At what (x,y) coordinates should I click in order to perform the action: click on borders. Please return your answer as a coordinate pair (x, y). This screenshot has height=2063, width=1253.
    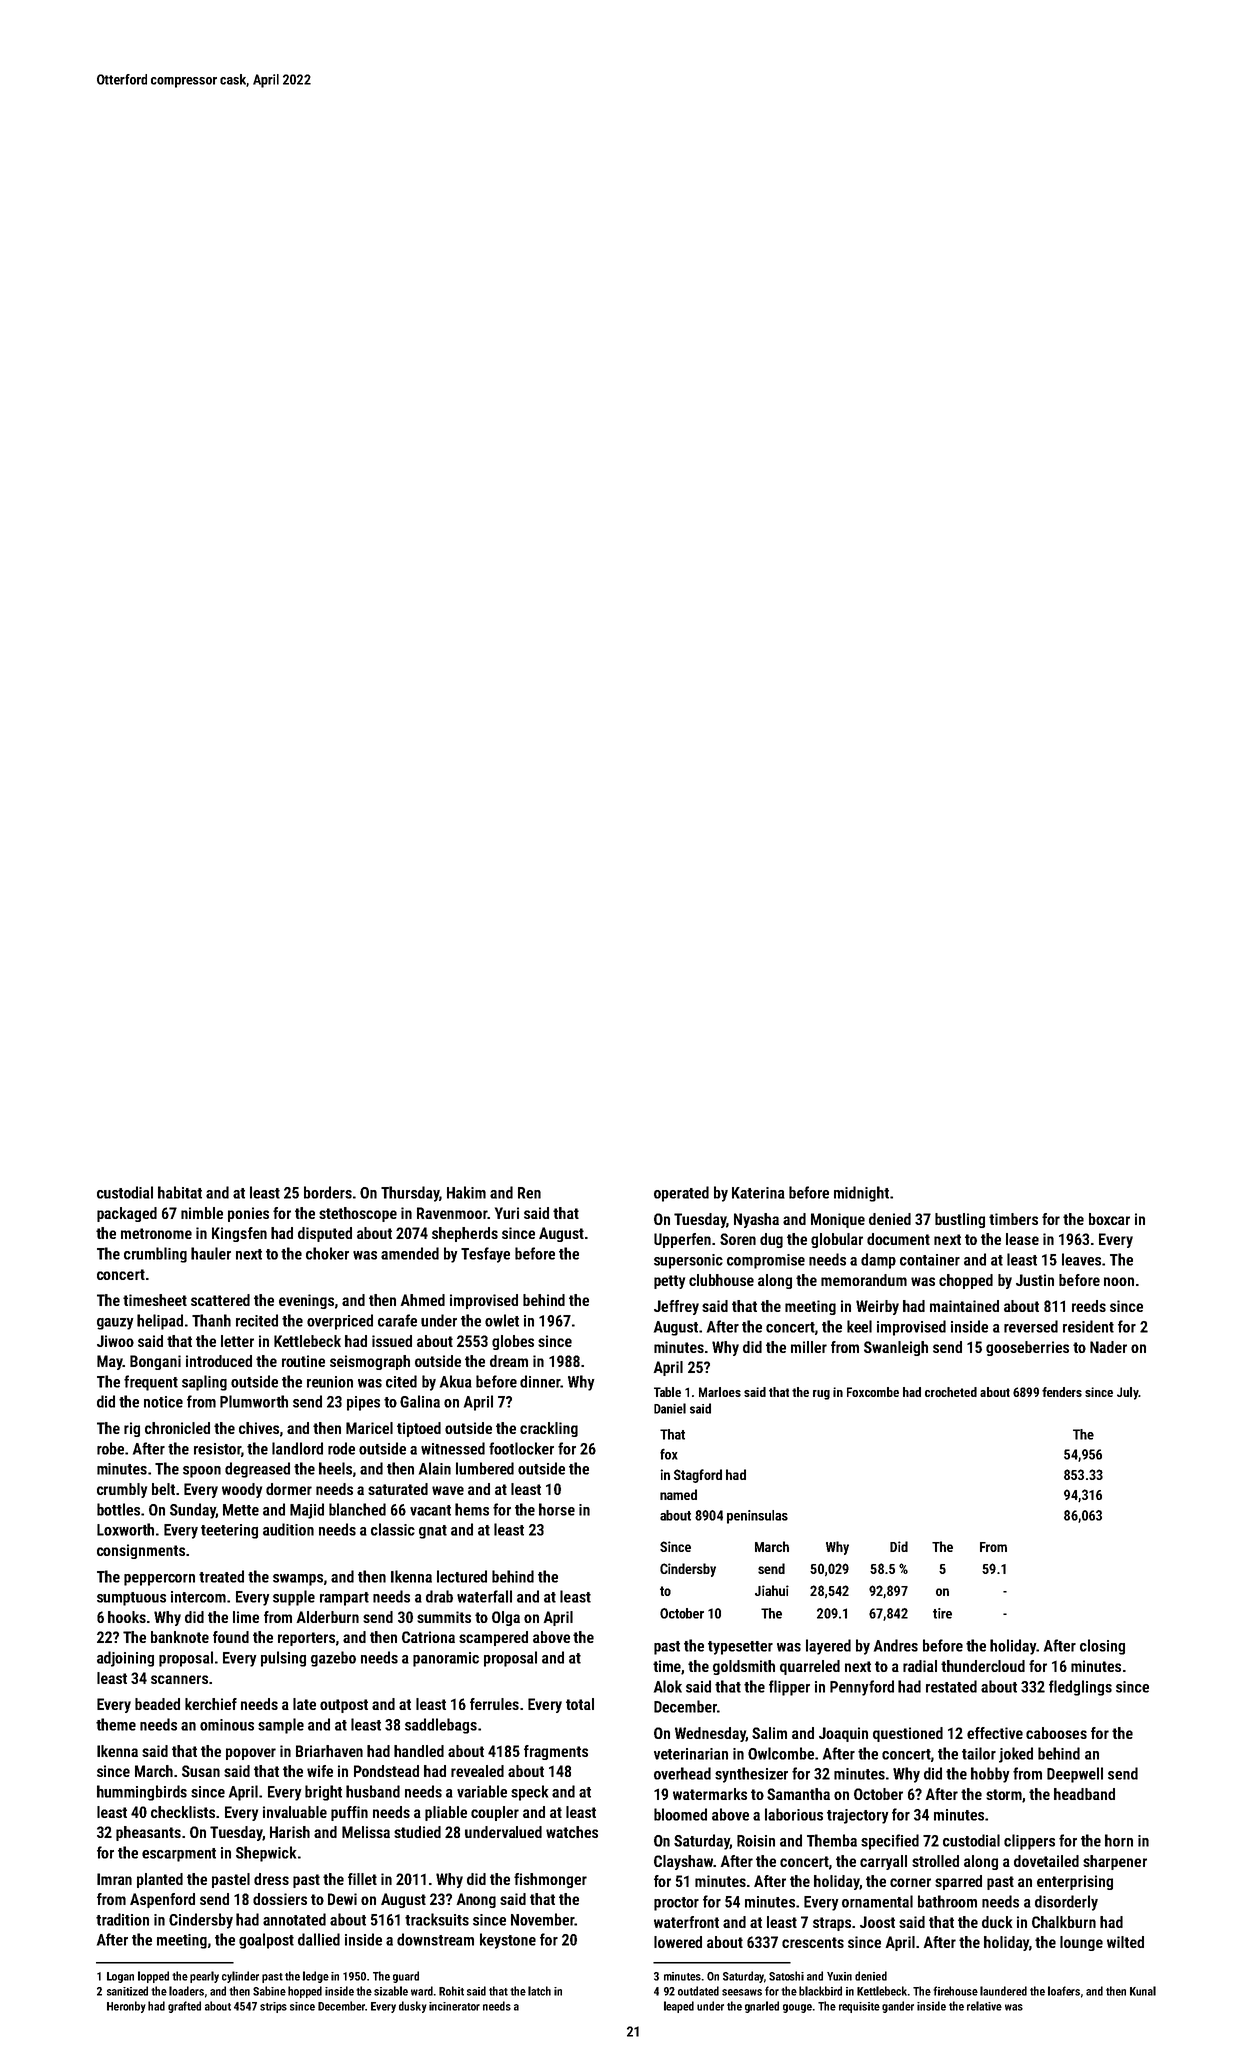
    Looking at the image, I should click on (328, 1192).
